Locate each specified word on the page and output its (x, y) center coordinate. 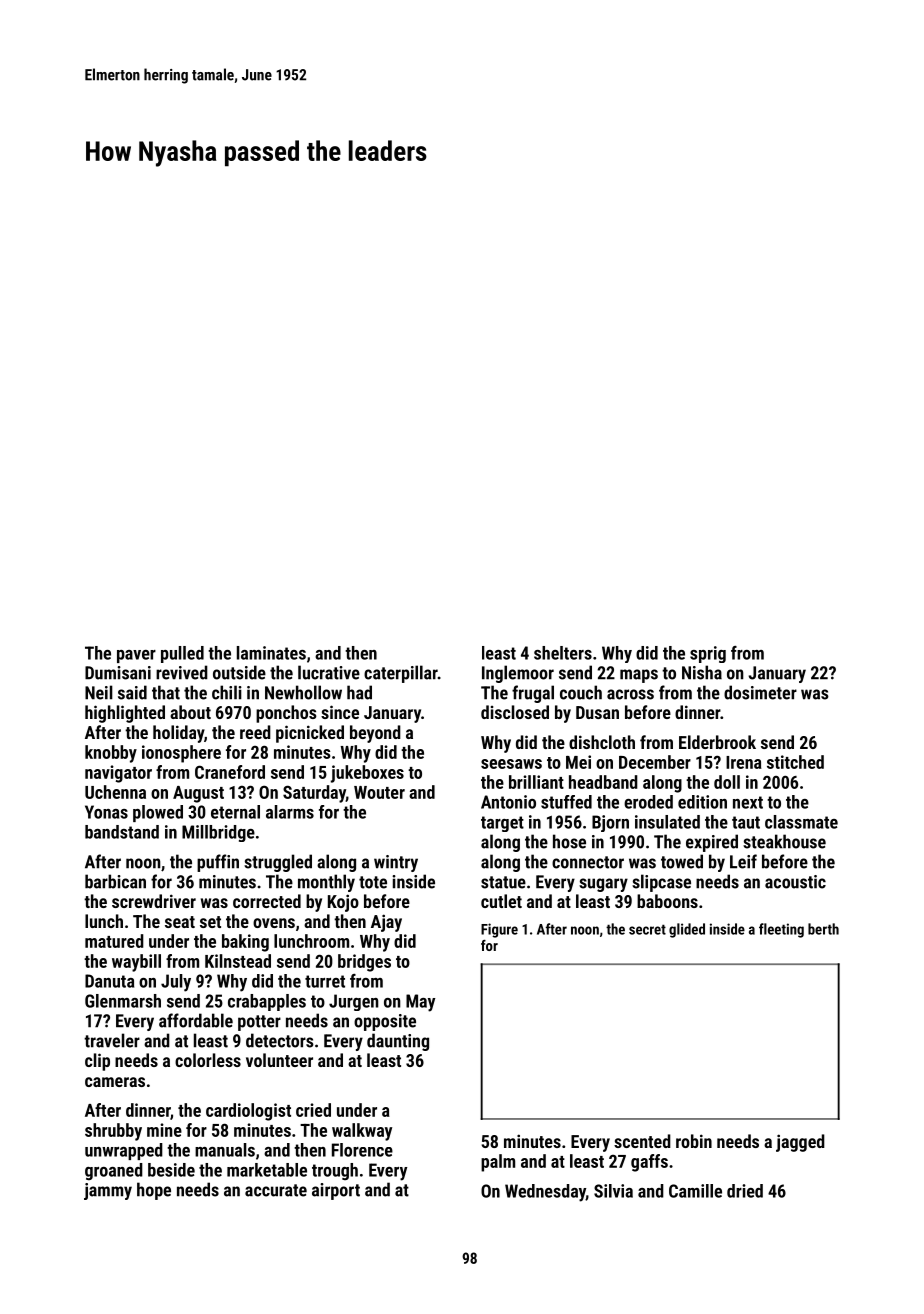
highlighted (125, 714)
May (420, 1003)
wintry (396, 863)
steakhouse (784, 841)
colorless (208, 1060)
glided (687, 930)
